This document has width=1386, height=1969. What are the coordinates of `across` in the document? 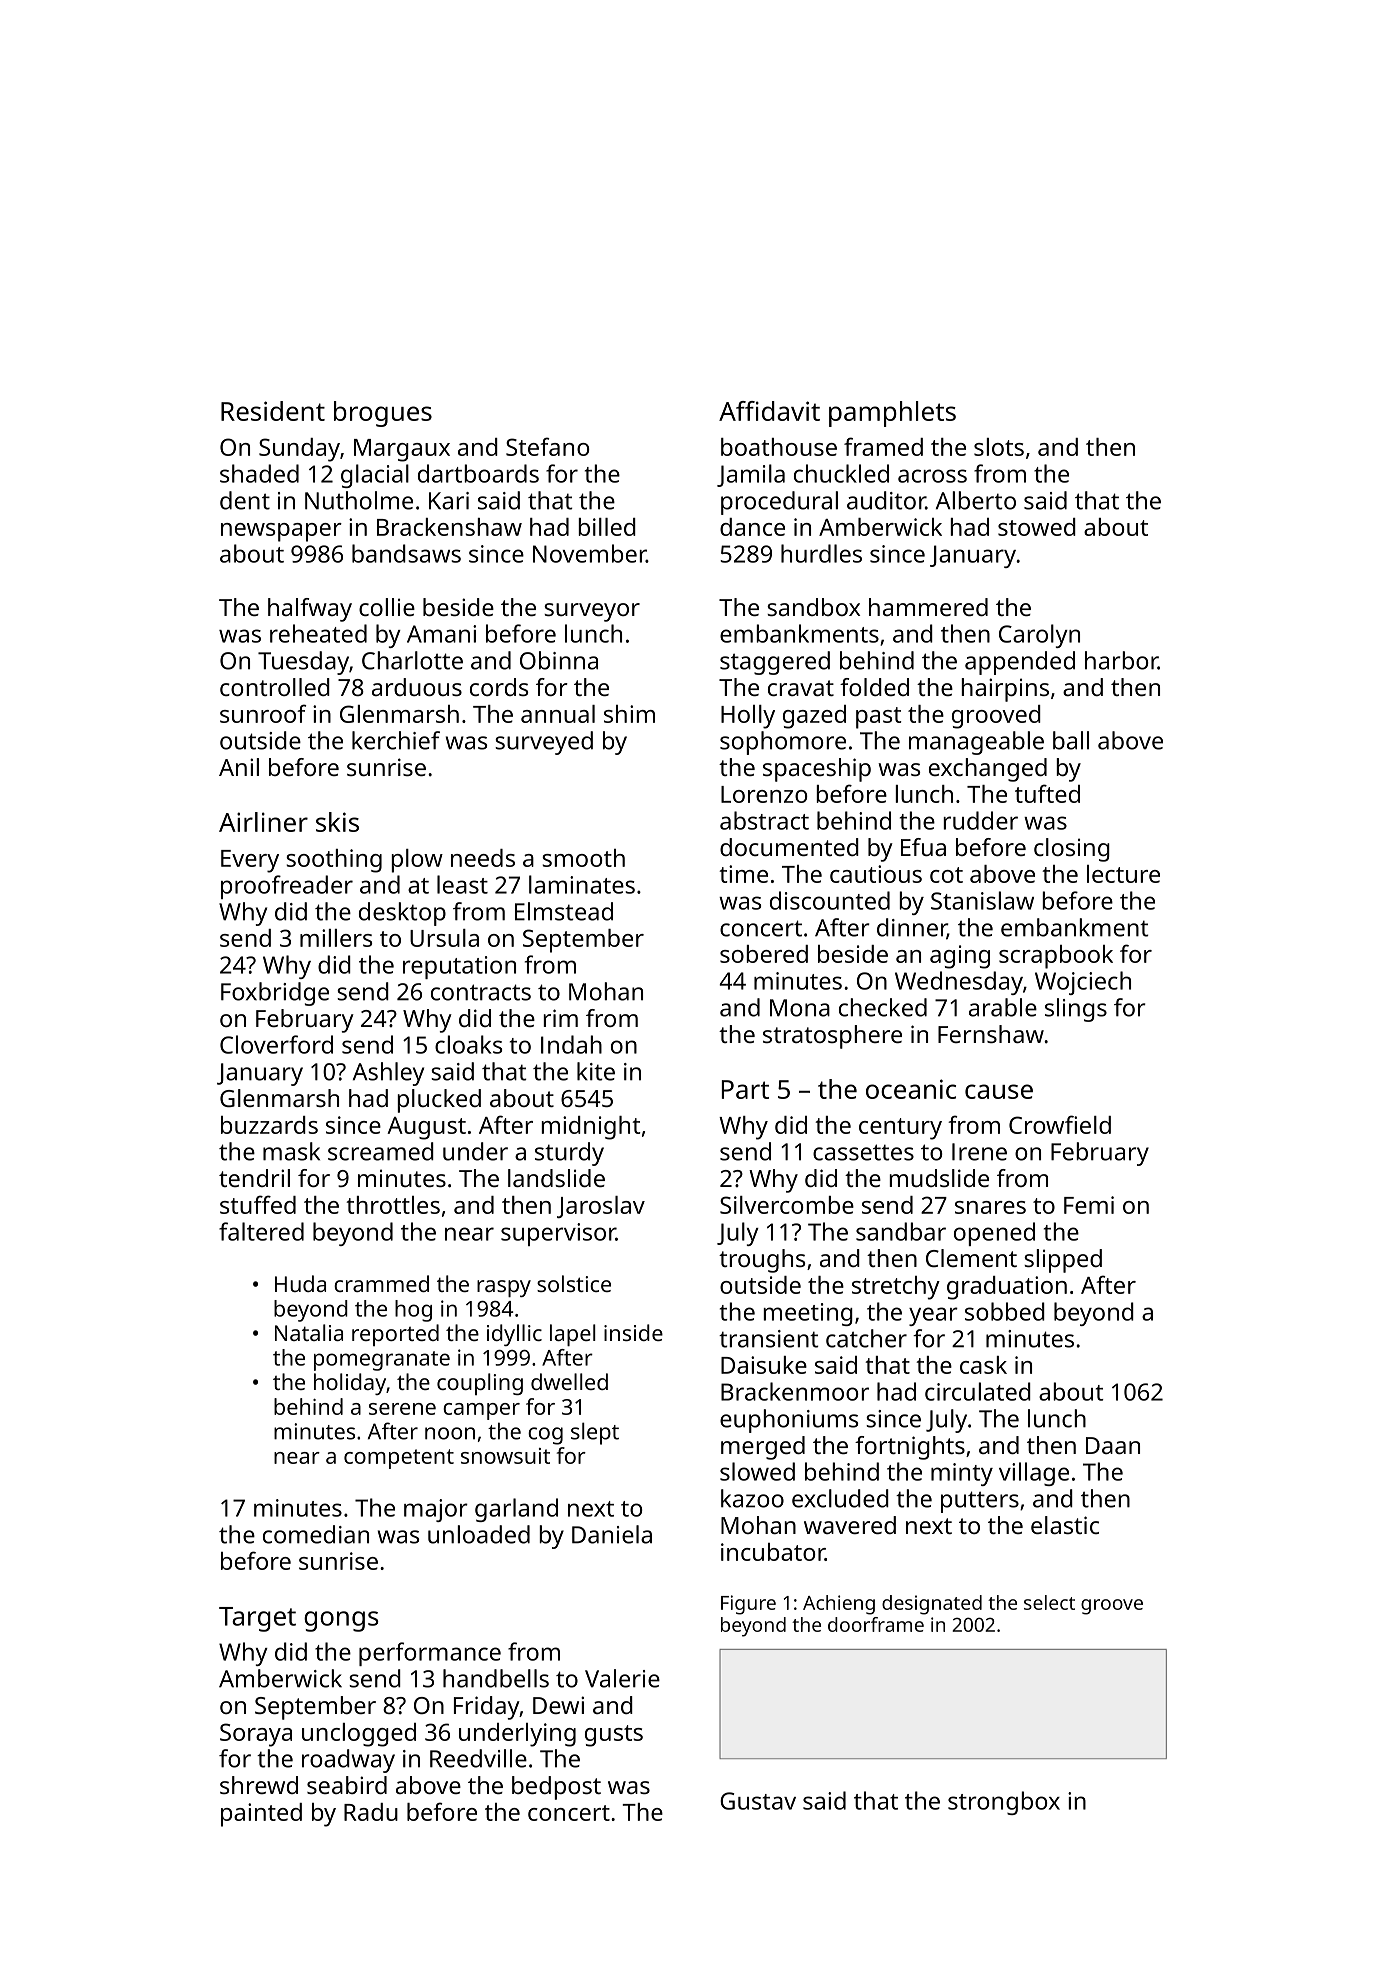 It's located at (932, 476).
